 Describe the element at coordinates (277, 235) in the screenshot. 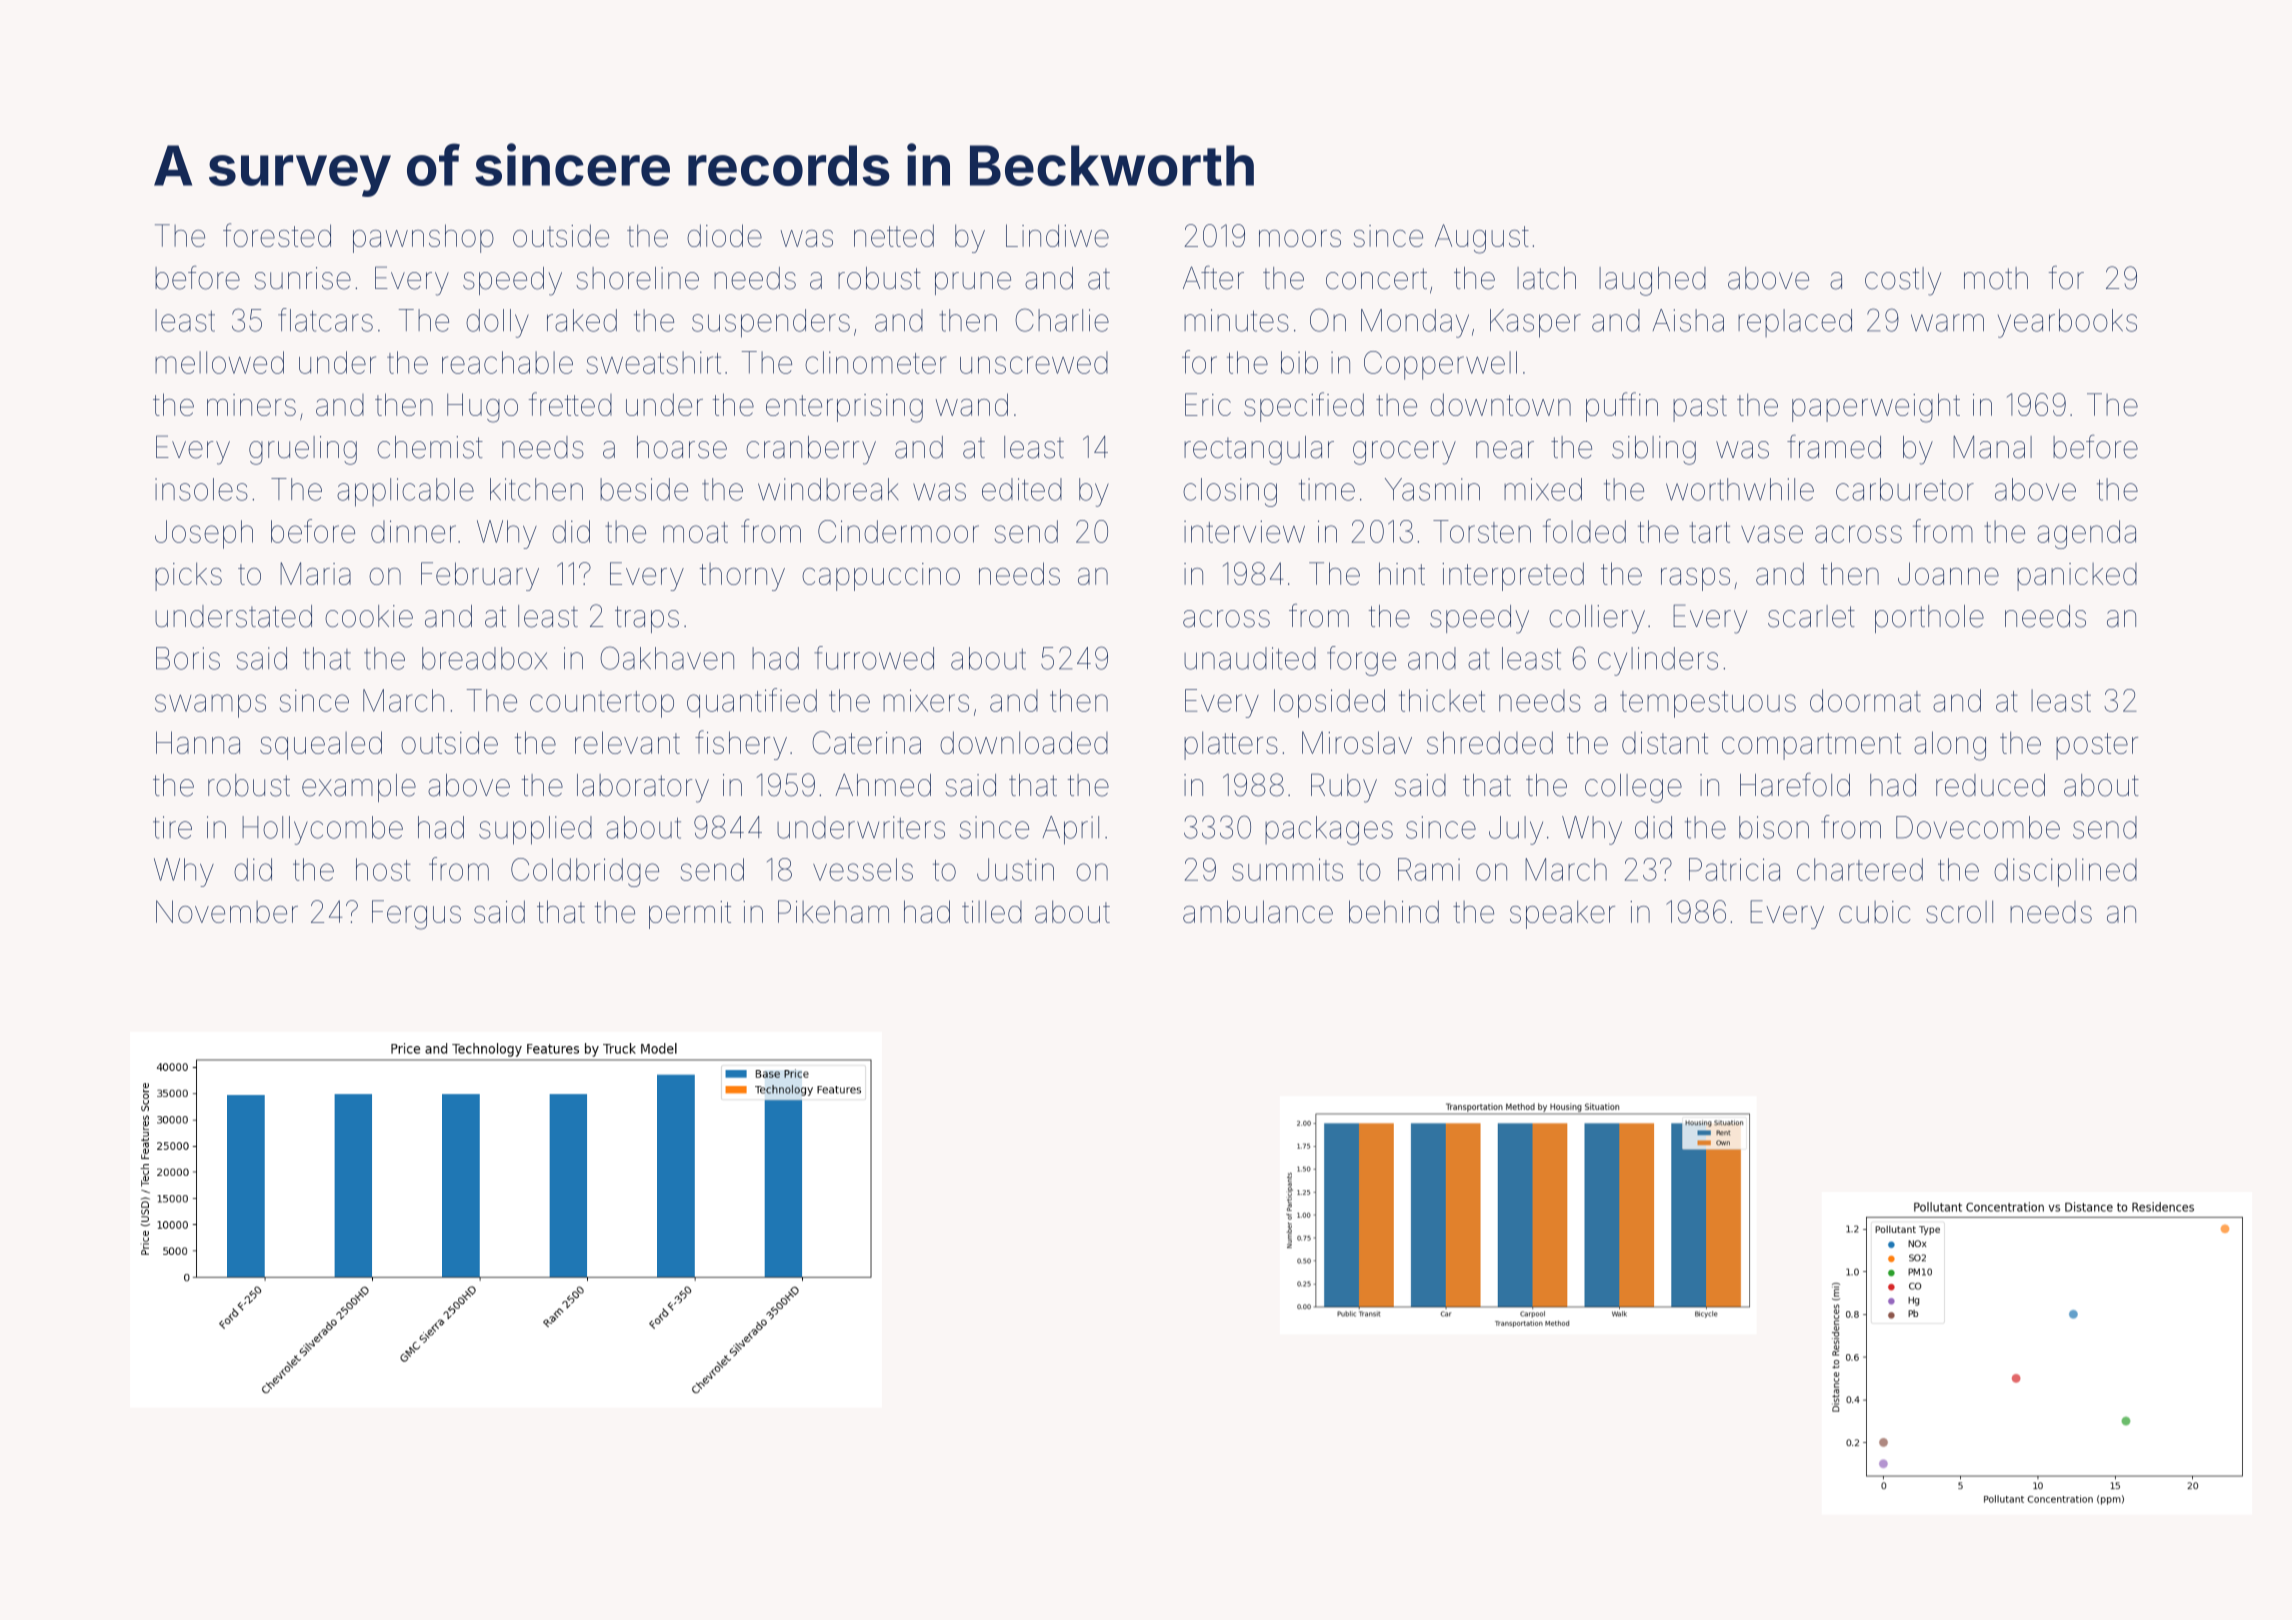

I see `forested` at that location.
